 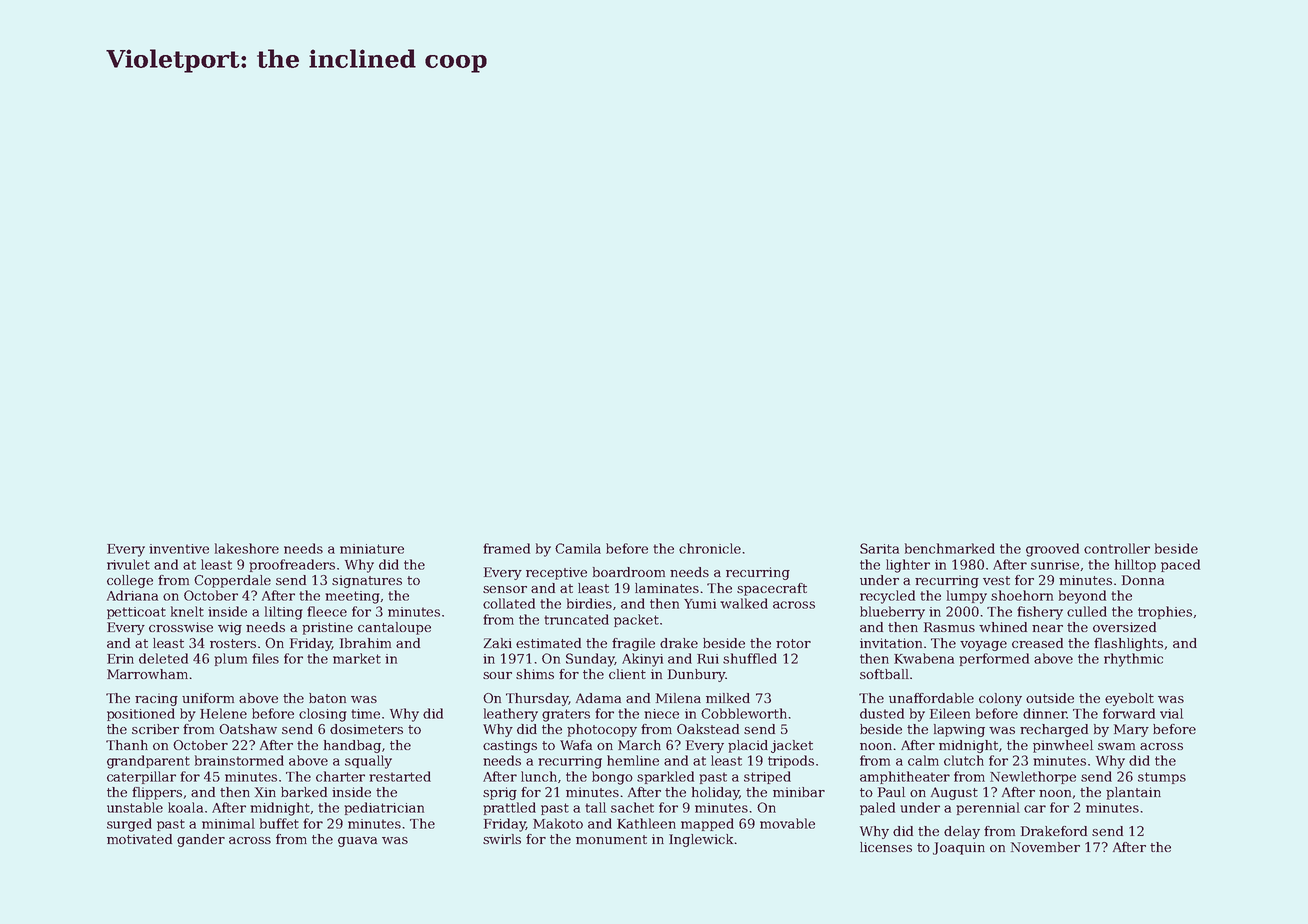 What do you see at coordinates (598, 698) in the screenshot?
I see `Adama` at bounding box center [598, 698].
